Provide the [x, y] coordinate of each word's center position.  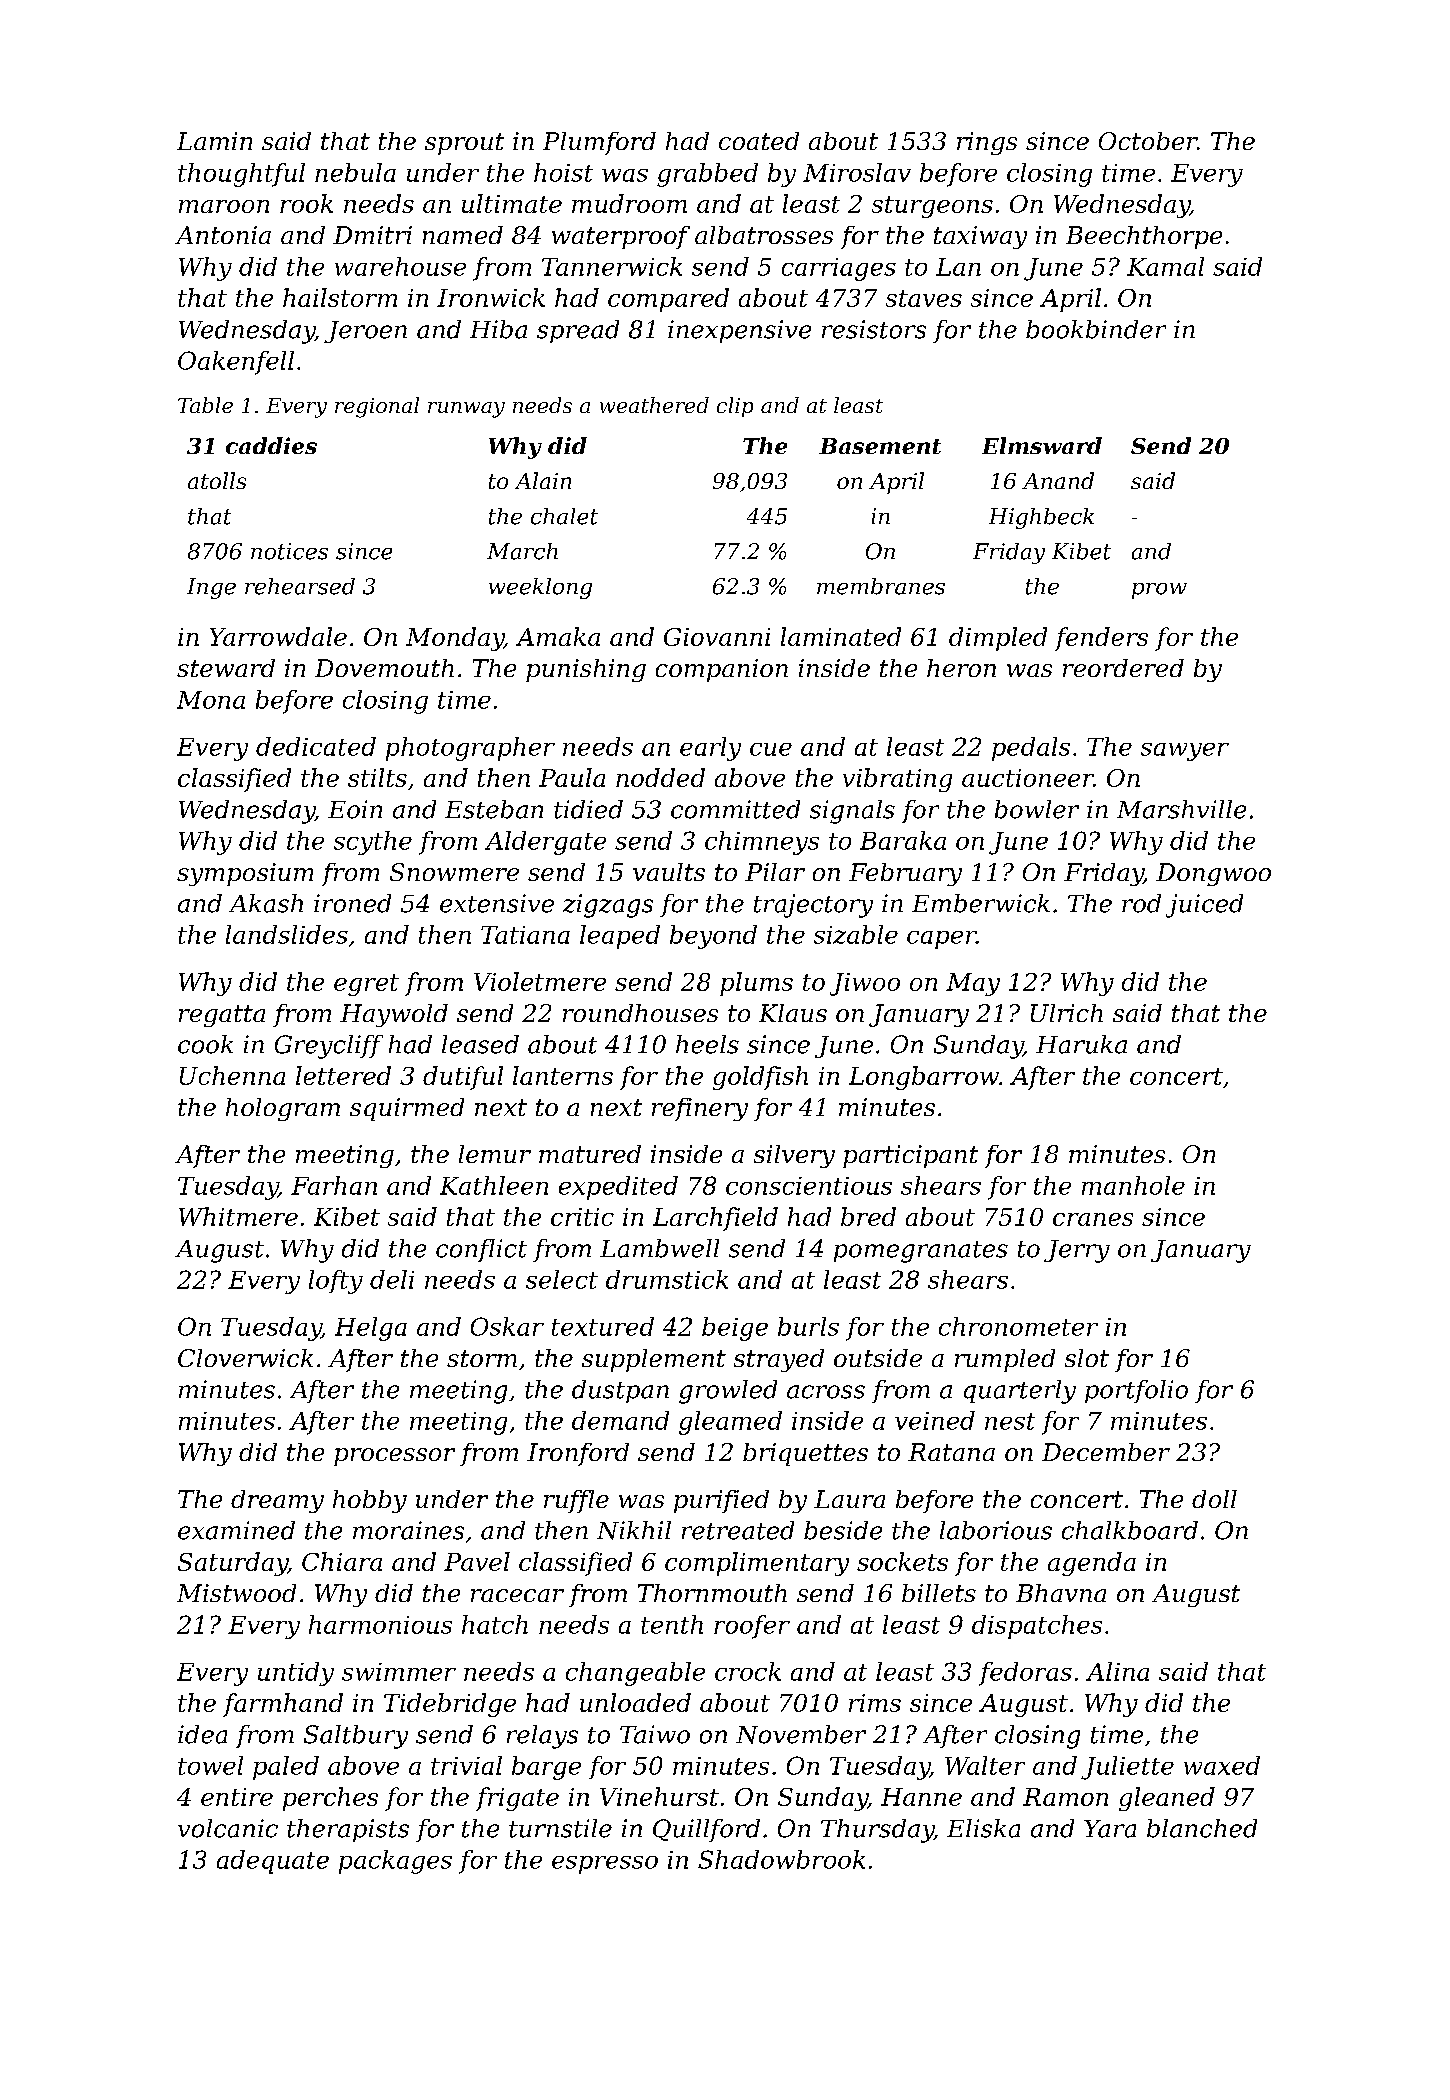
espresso [605, 1865]
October [1148, 141]
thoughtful [241, 175]
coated [759, 141]
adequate [273, 1862]
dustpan [620, 1391]
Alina [1117, 1671]
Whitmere [238, 1216]
